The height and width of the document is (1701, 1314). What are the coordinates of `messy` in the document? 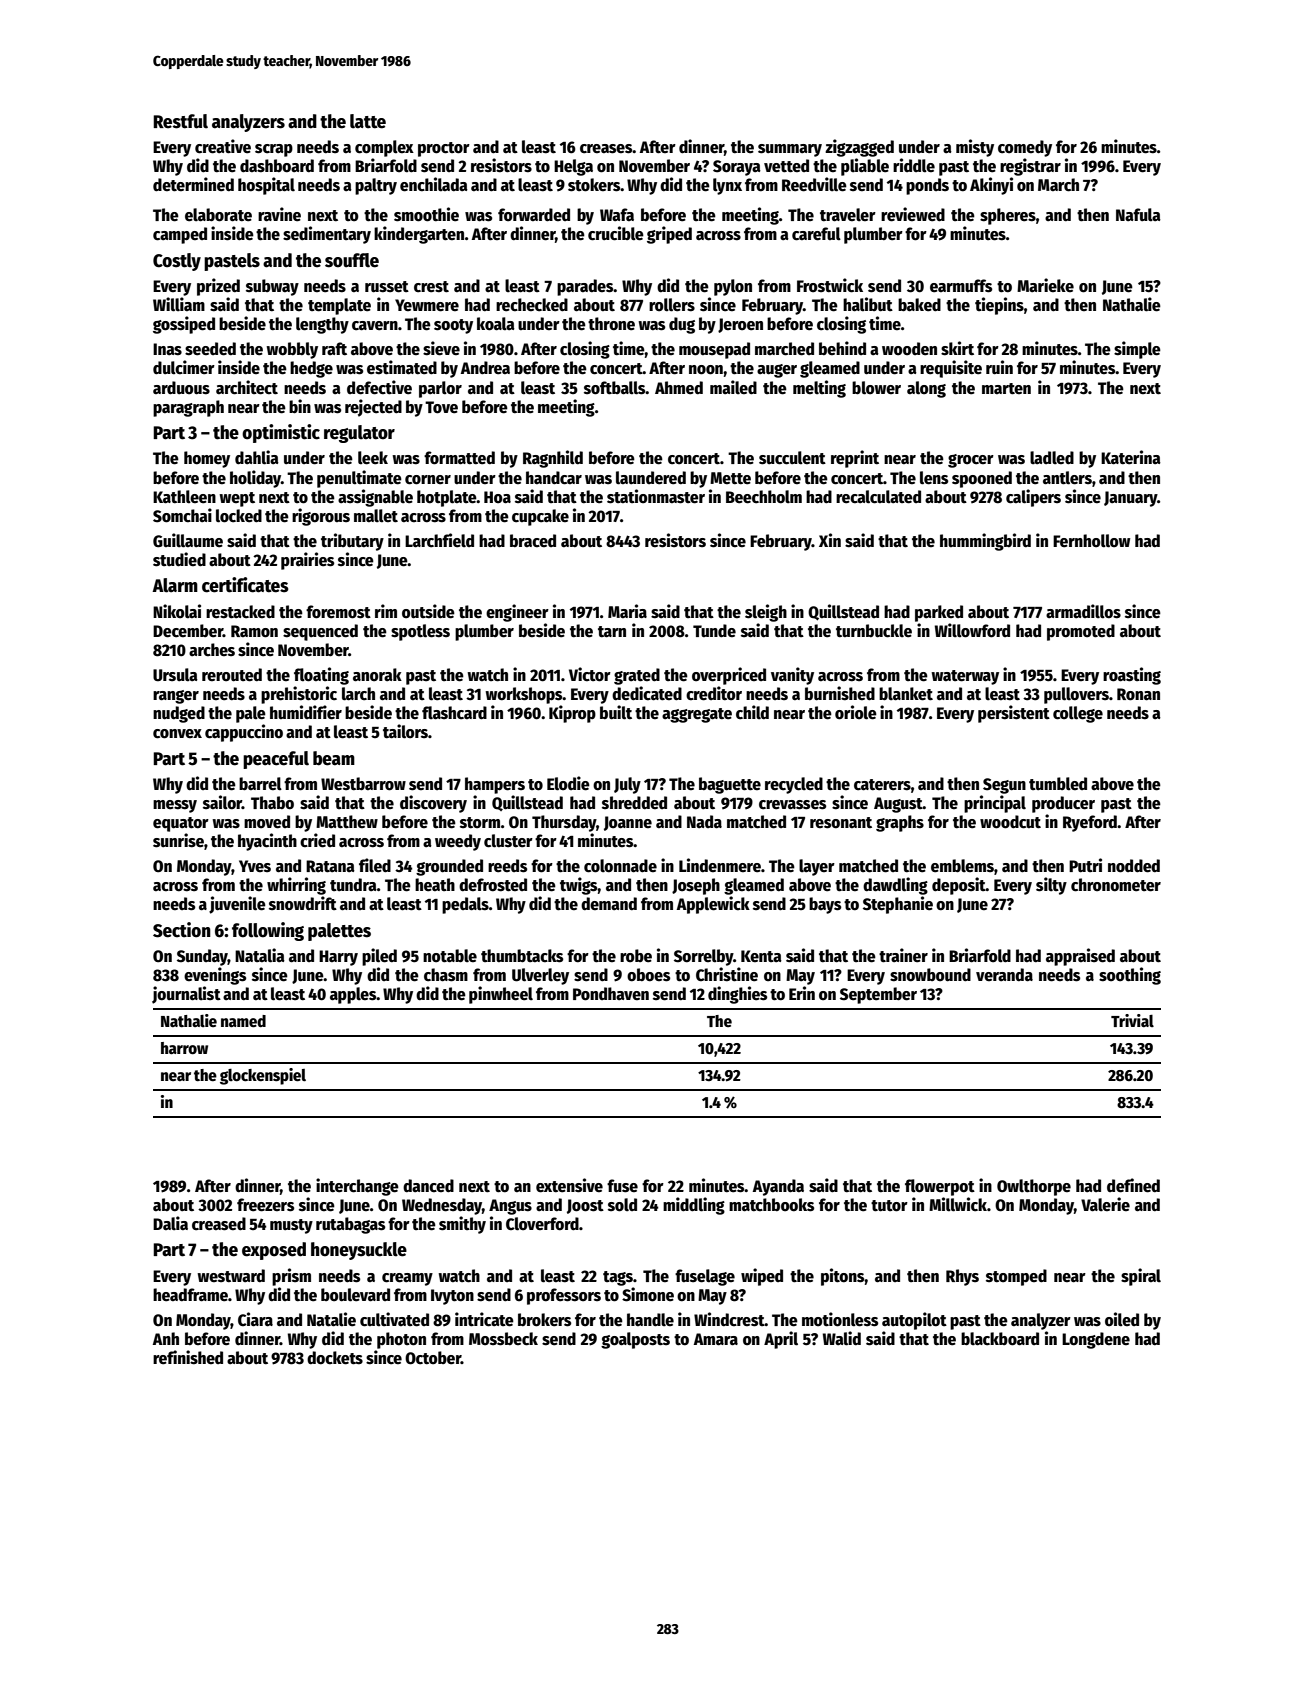 It's located at (175, 806).
